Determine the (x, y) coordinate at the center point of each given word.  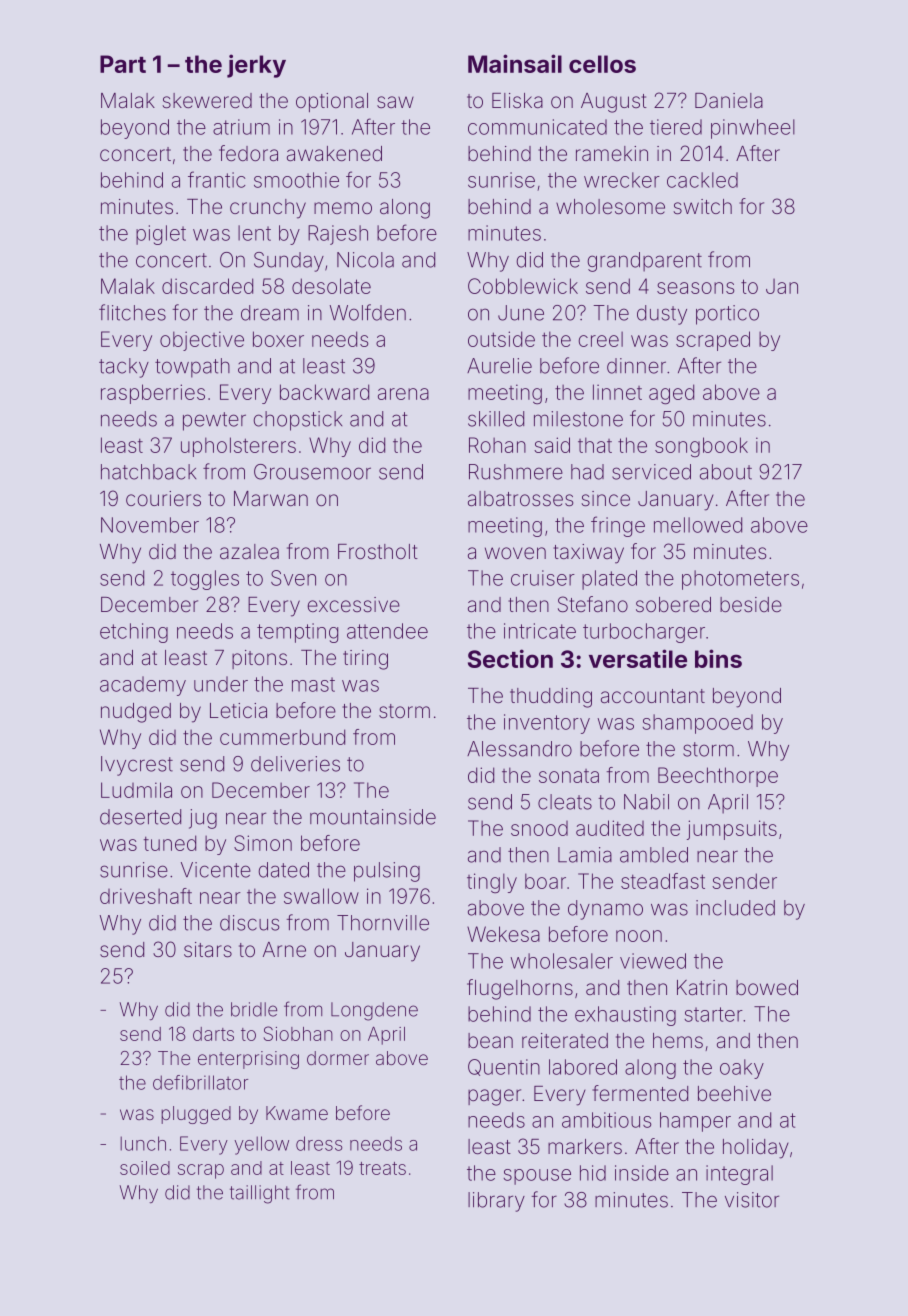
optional (332, 102)
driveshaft (146, 896)
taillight (259, 1194)
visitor (752, 1200)
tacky (124, 368)
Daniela (729, 100)
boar (545, 881)
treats (382, 1168)
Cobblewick (523, 286)
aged (671, 394)
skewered (207, 100)
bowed (767, 987)
